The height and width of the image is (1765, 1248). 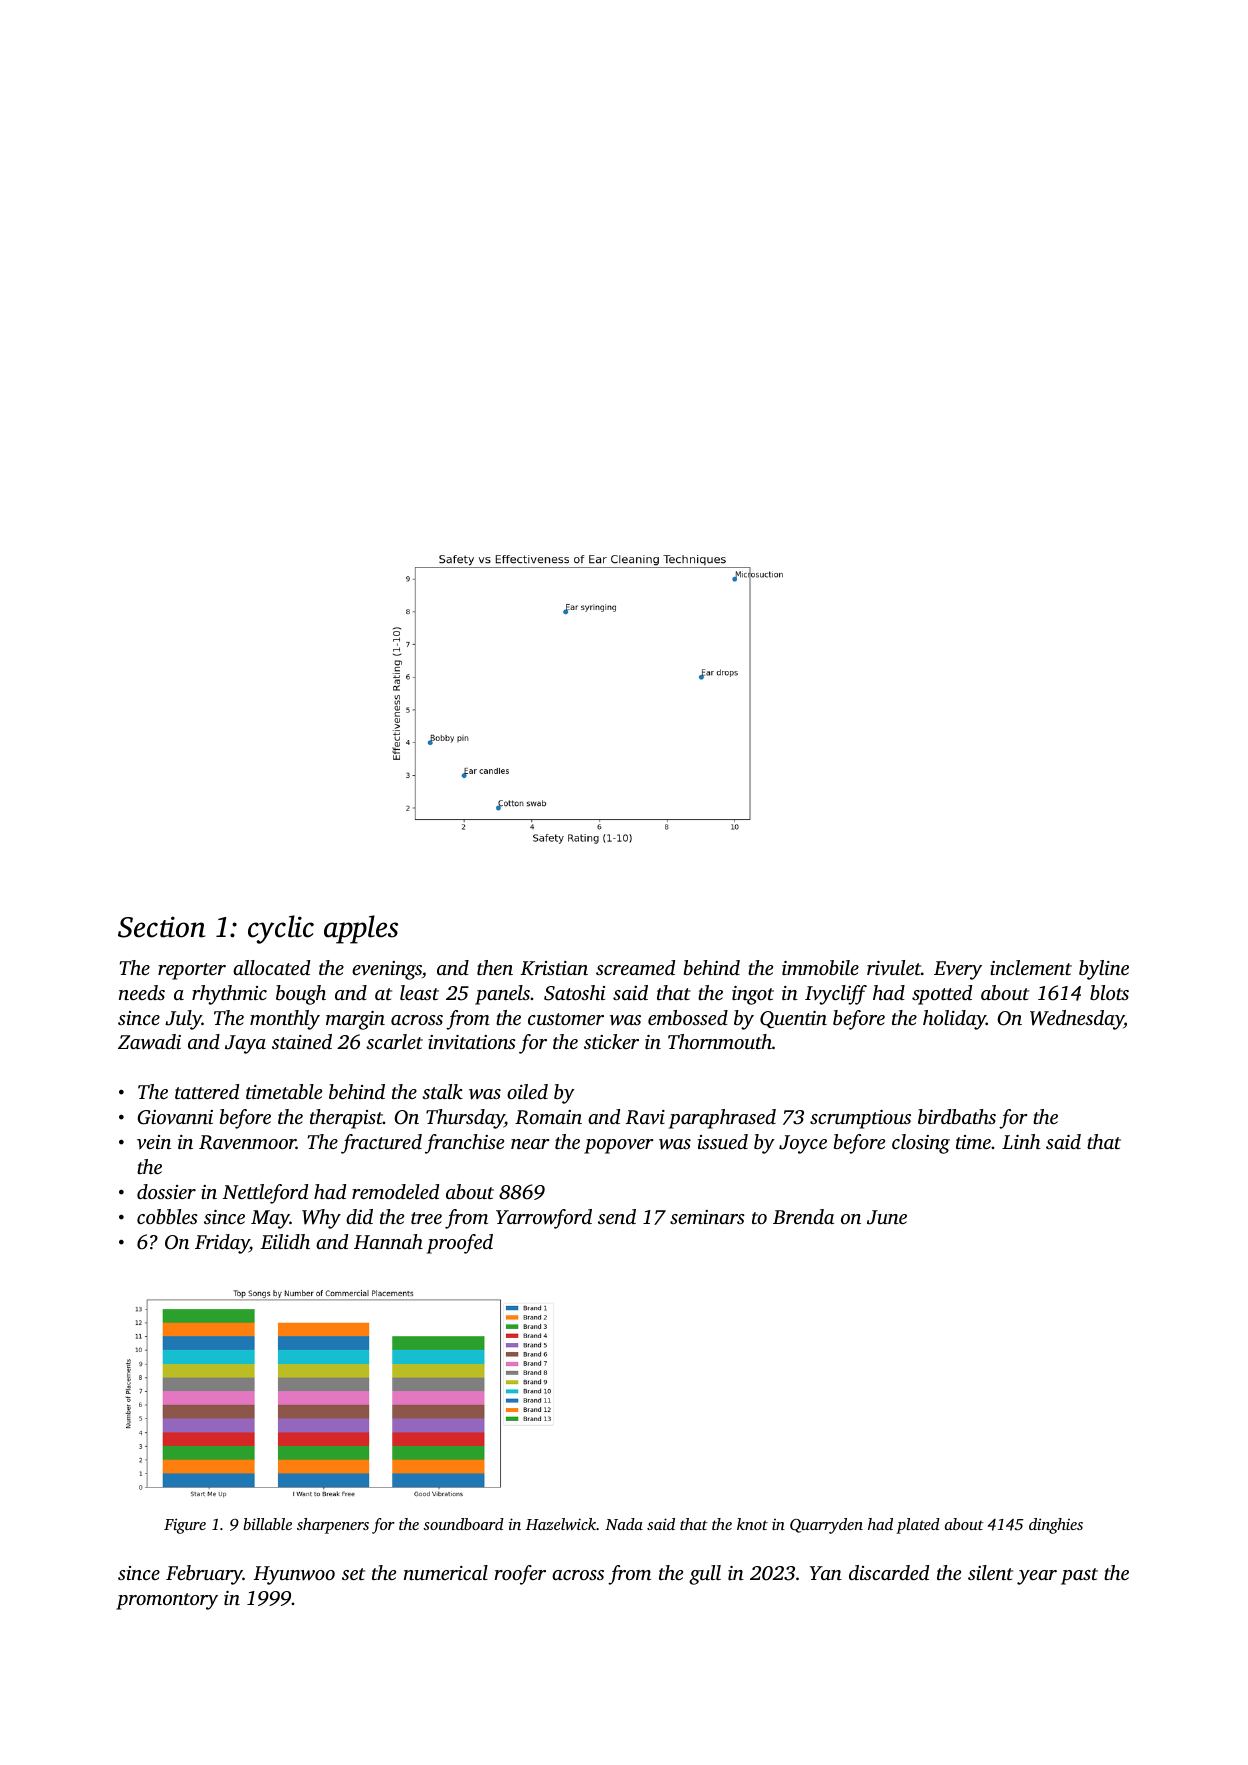 I want to click on cyclic, so click(x=281, y=929).
